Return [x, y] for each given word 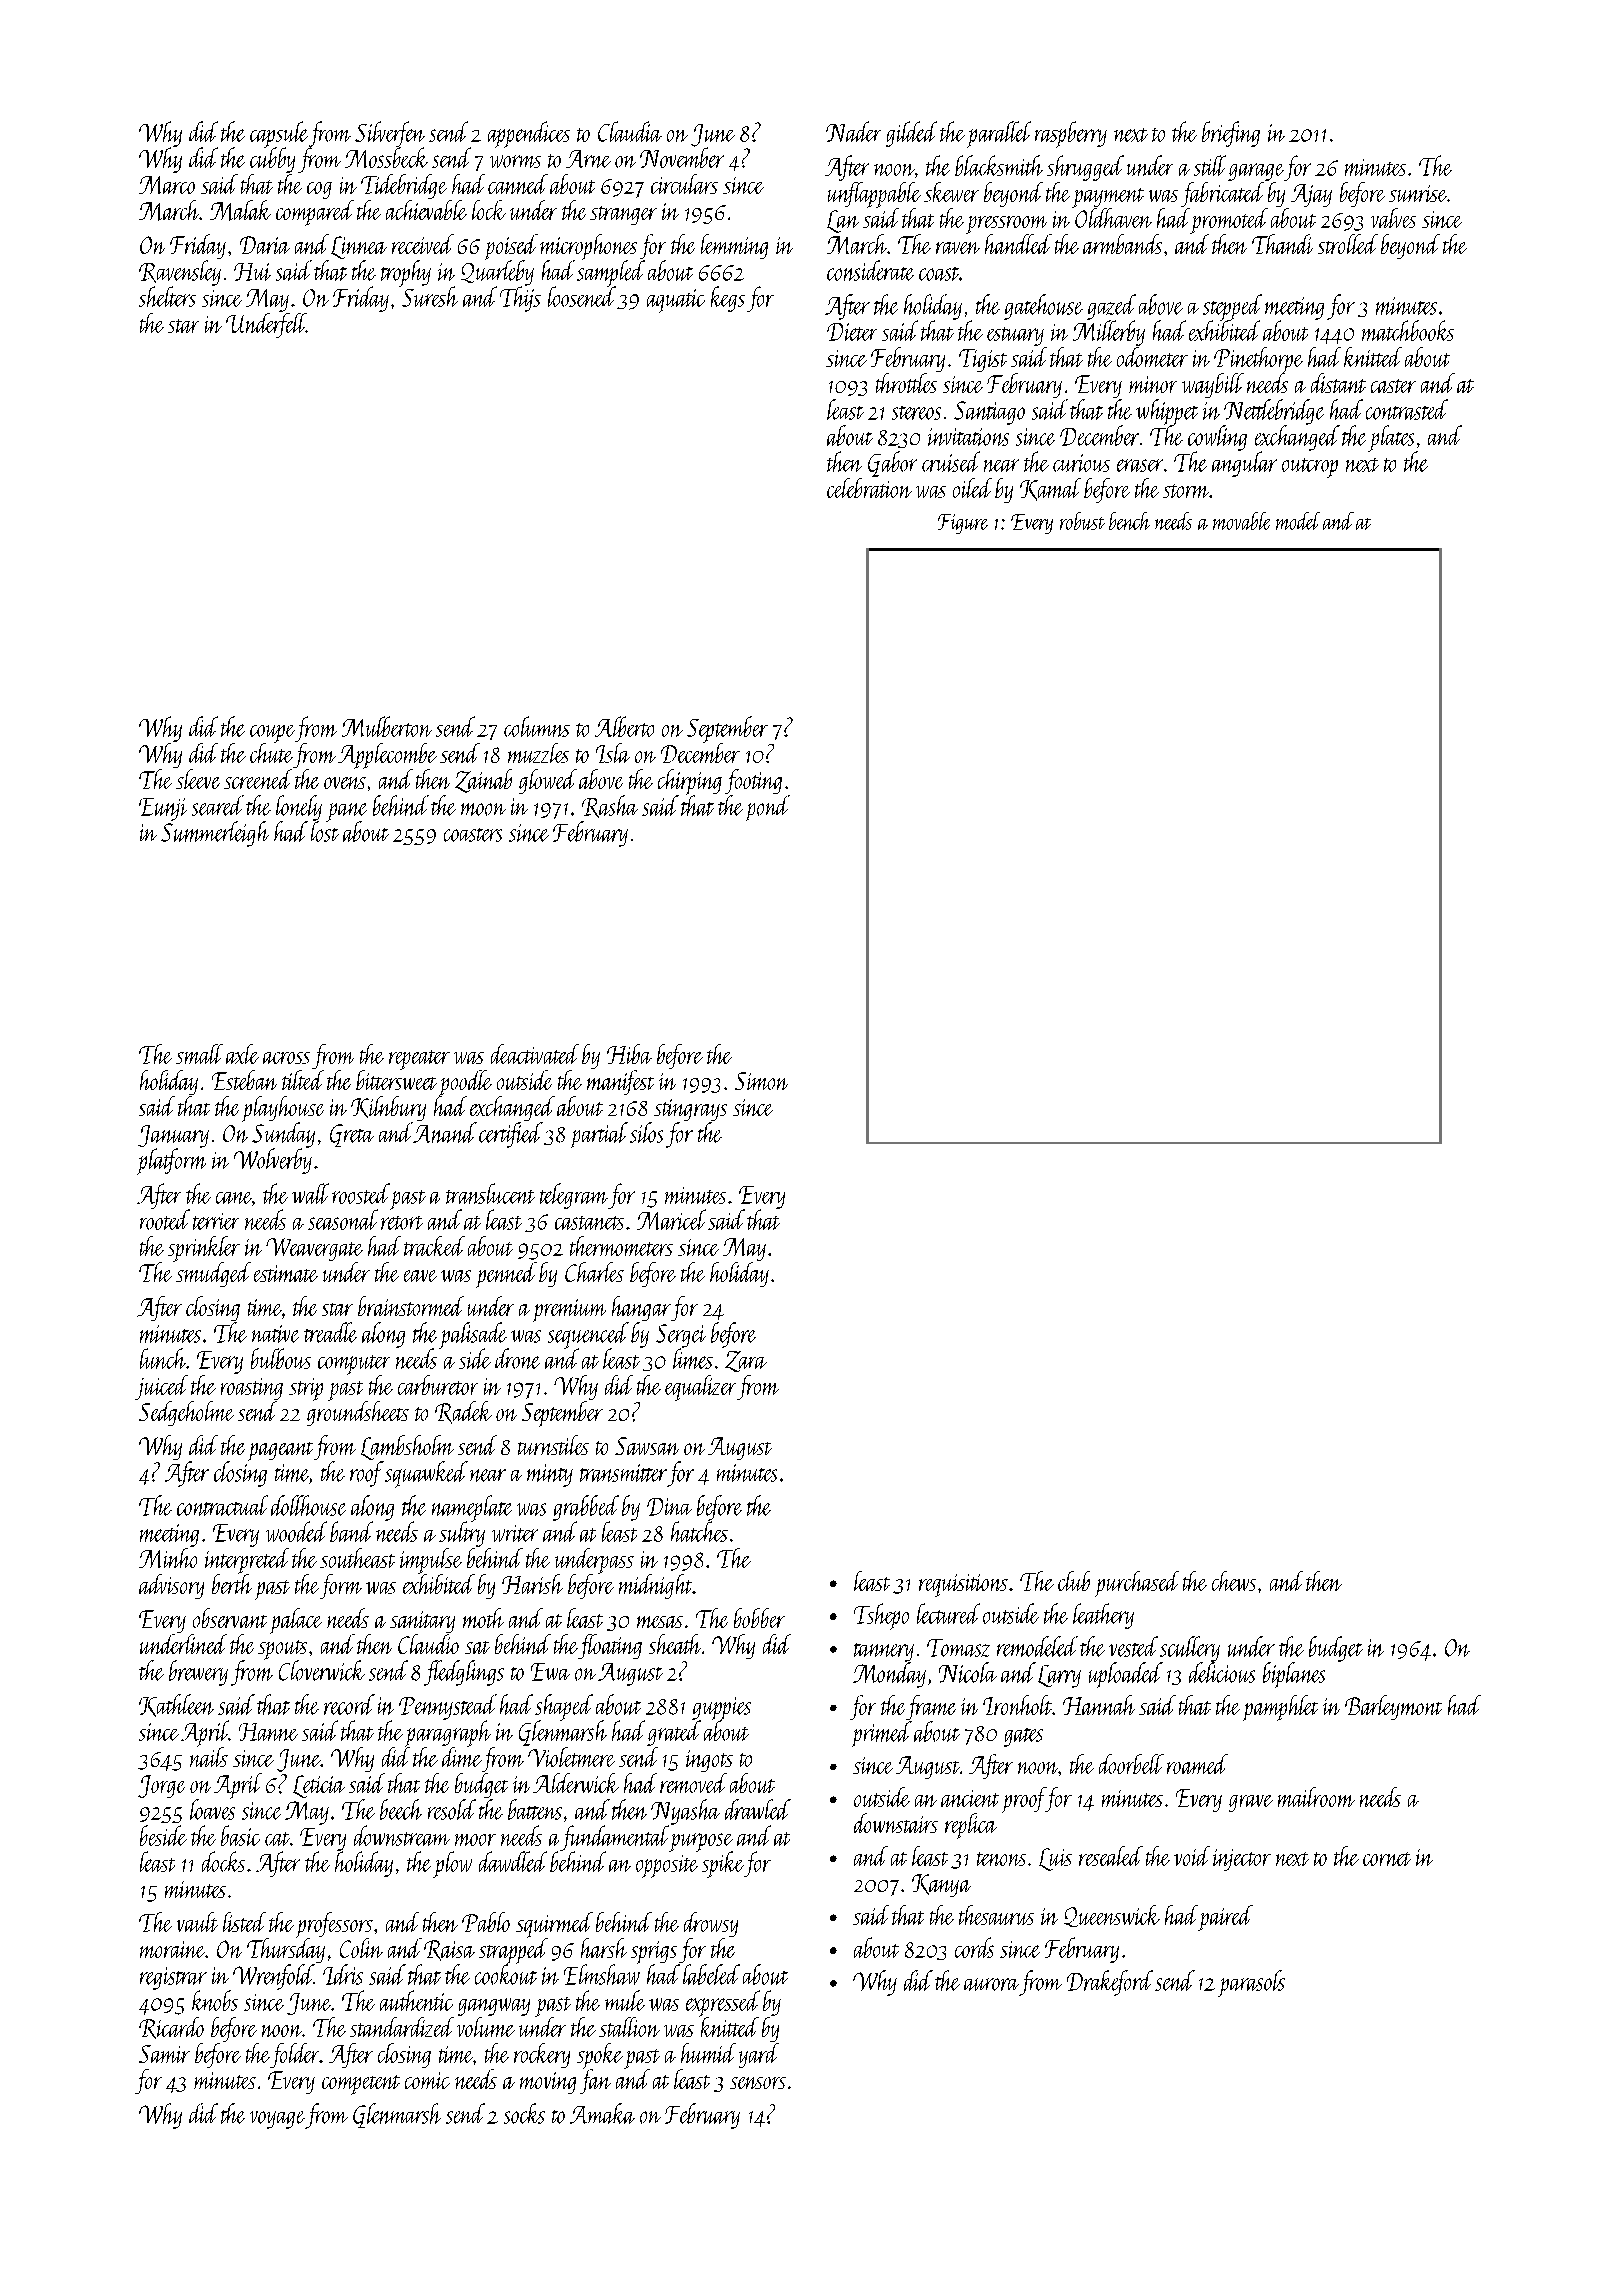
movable [1241, 521]
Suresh [430, 297]
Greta [352, 1135]
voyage [277, 2120]
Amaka [602, 2113]
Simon [761, 1081]
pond [768, 808]
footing [753, 781]
